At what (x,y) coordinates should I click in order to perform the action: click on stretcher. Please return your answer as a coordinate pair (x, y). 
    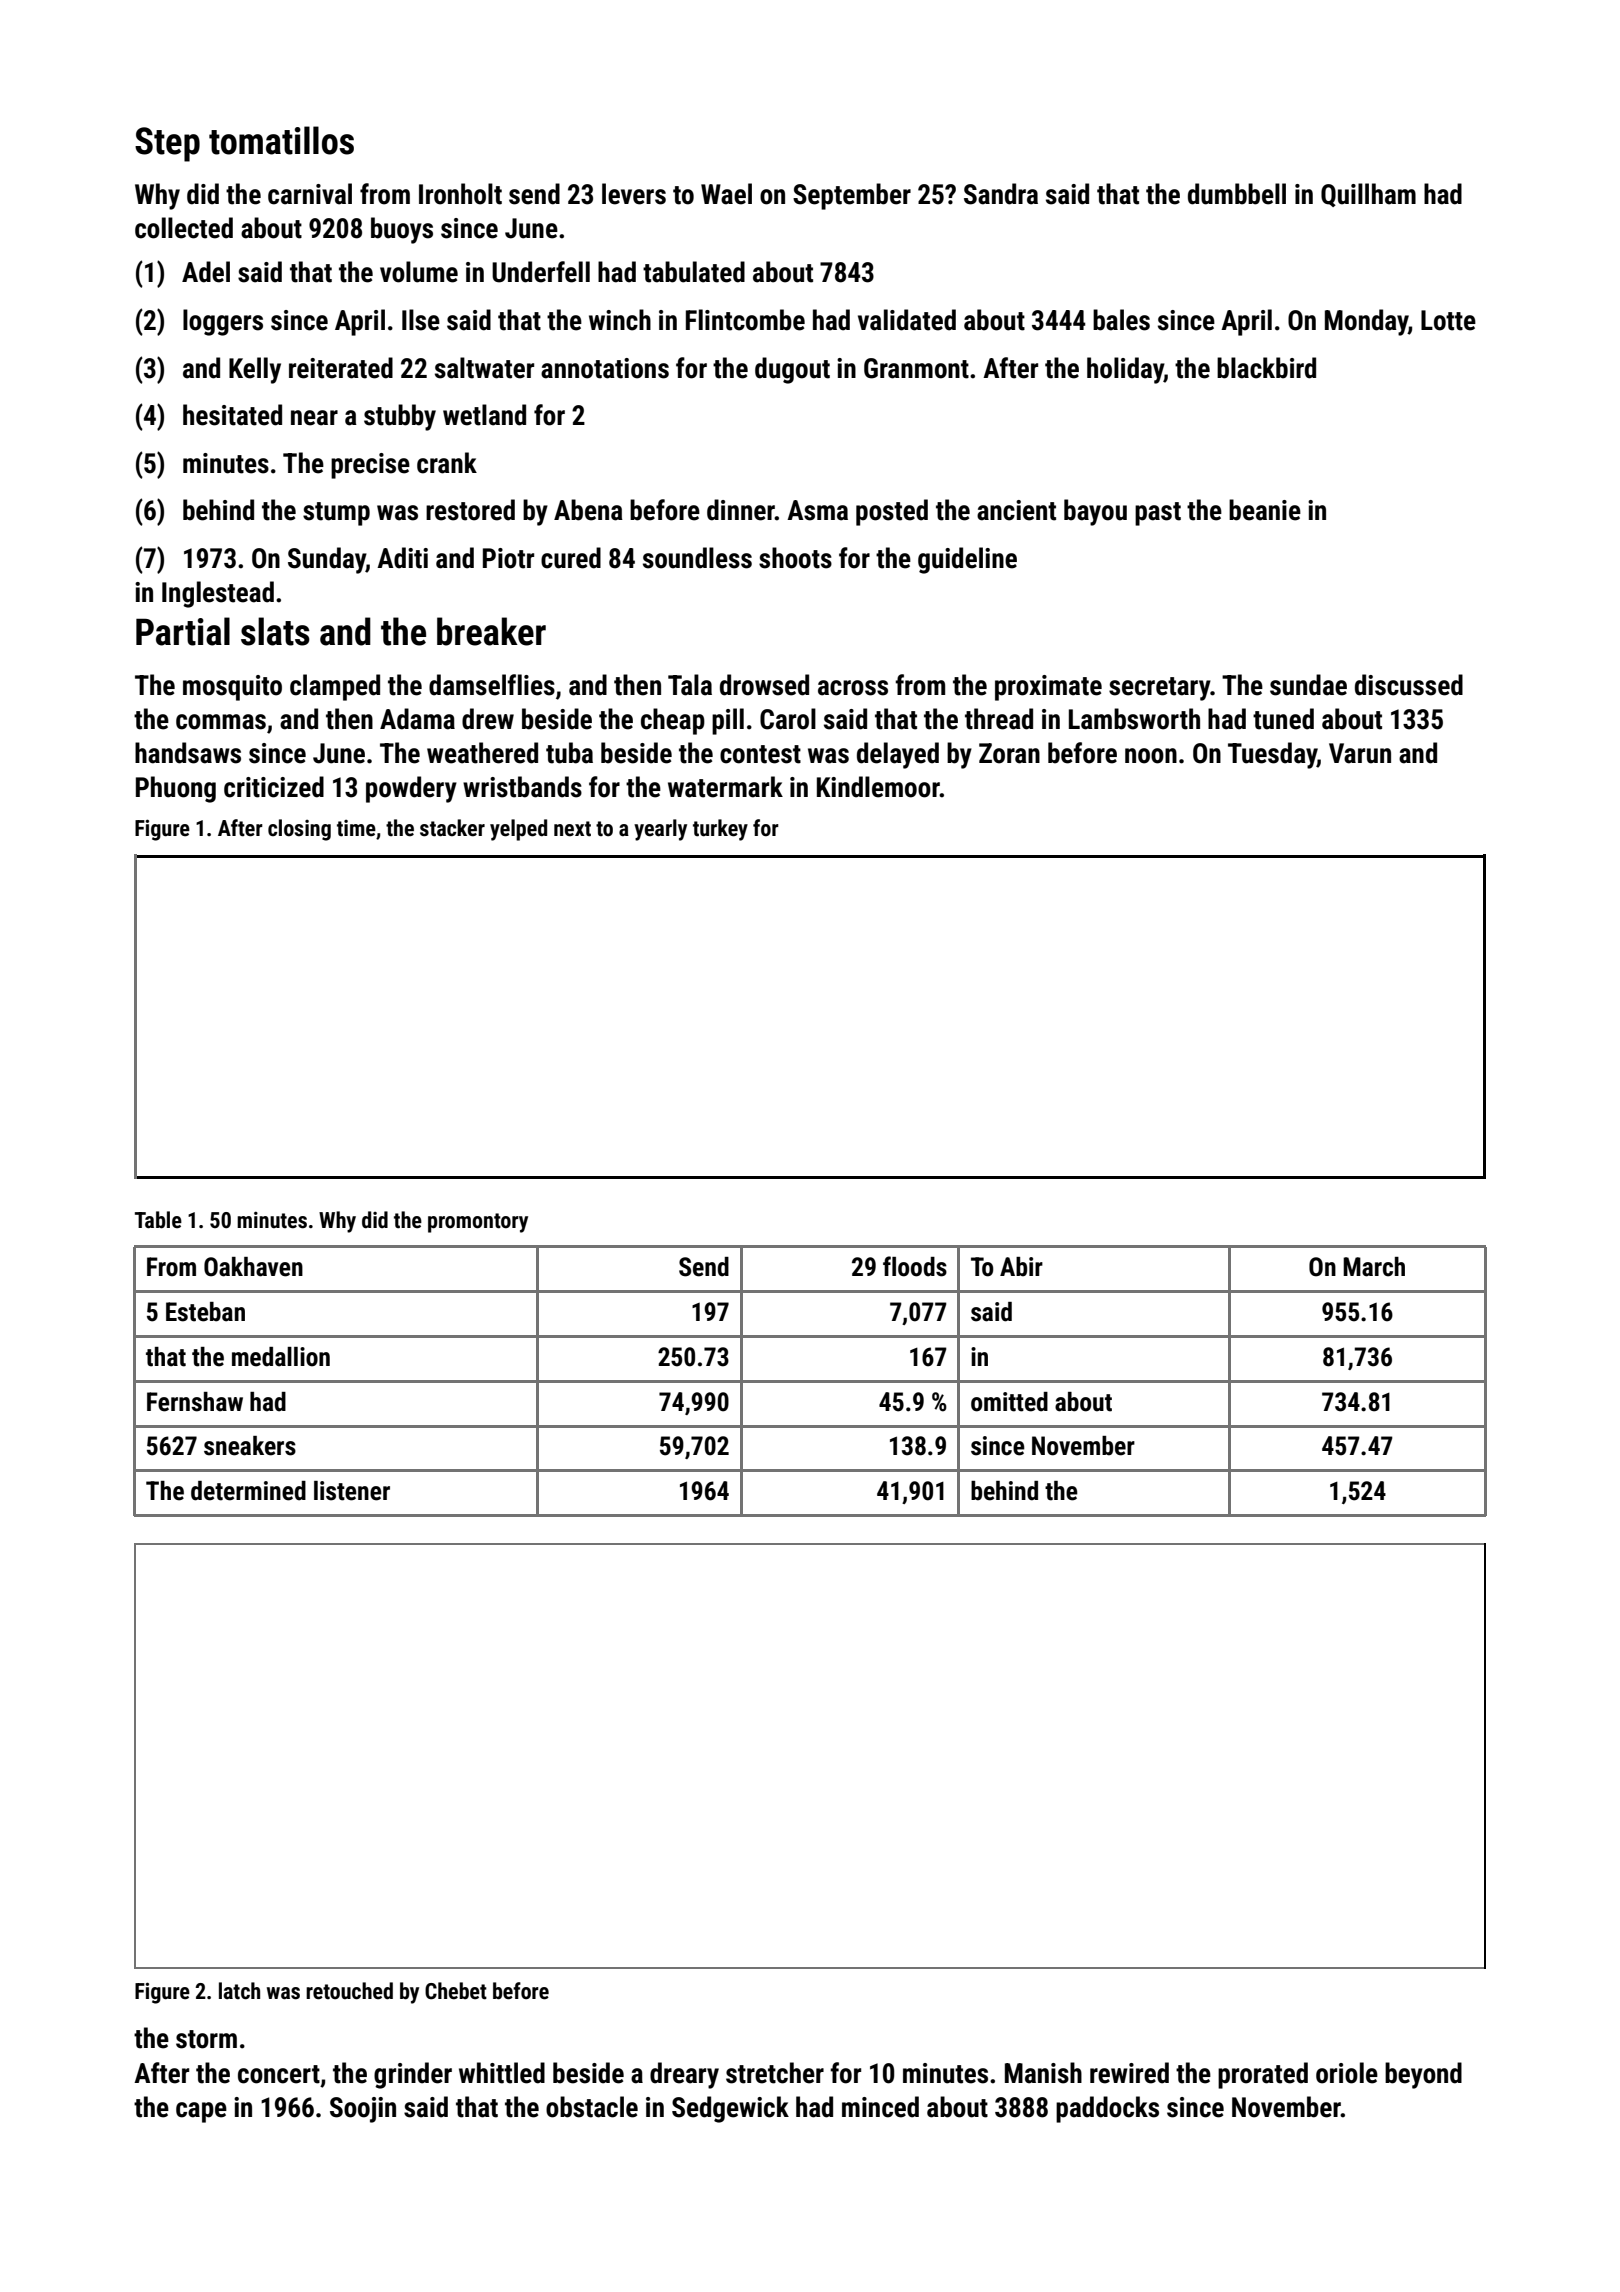
    Looking at the image, I should click on (775, 2073).
